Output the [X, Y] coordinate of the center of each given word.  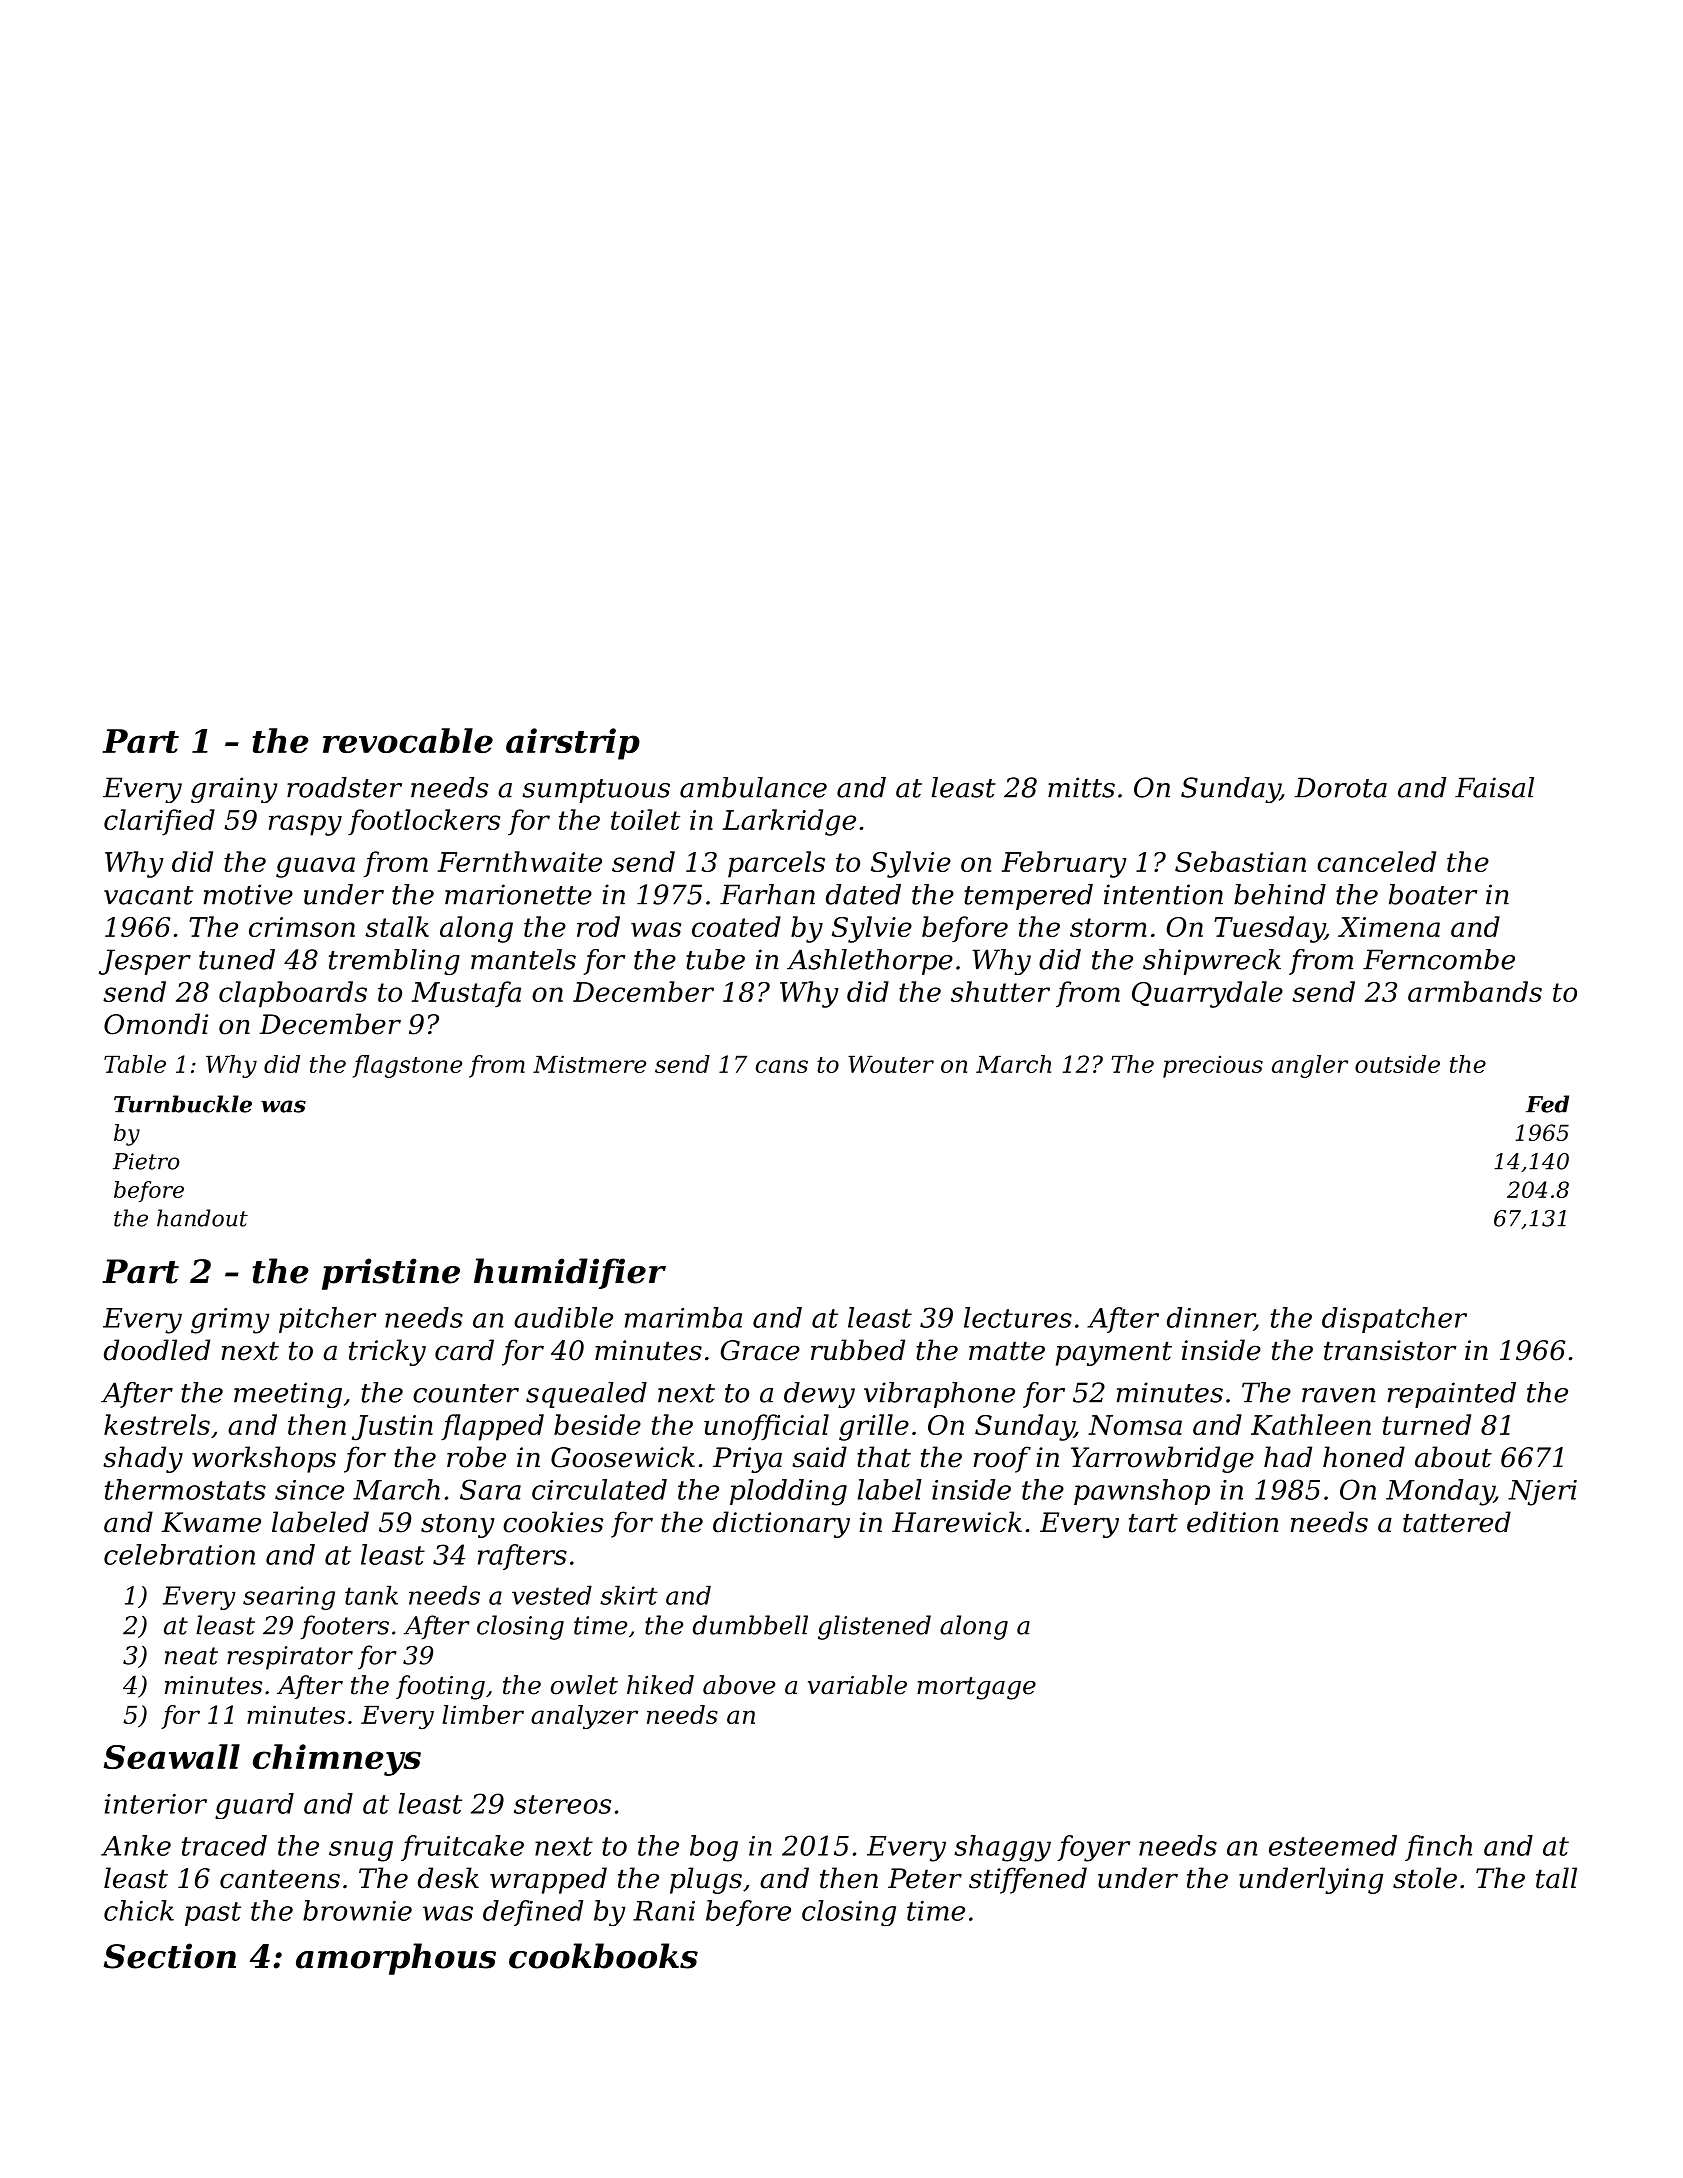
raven [1339, 1395]
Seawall [172, 1756]
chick [139, 1910]
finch [1438, 1848]
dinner [1211, 1318]
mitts [1081, 787]
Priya [747, 1460]
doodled [157, 1350]
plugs [706, 1880]
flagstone [407, 1066]
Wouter [891, 1064]
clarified [159, 822]
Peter [925, 1878]
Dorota [1340, 787]
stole [1425, 1878]
